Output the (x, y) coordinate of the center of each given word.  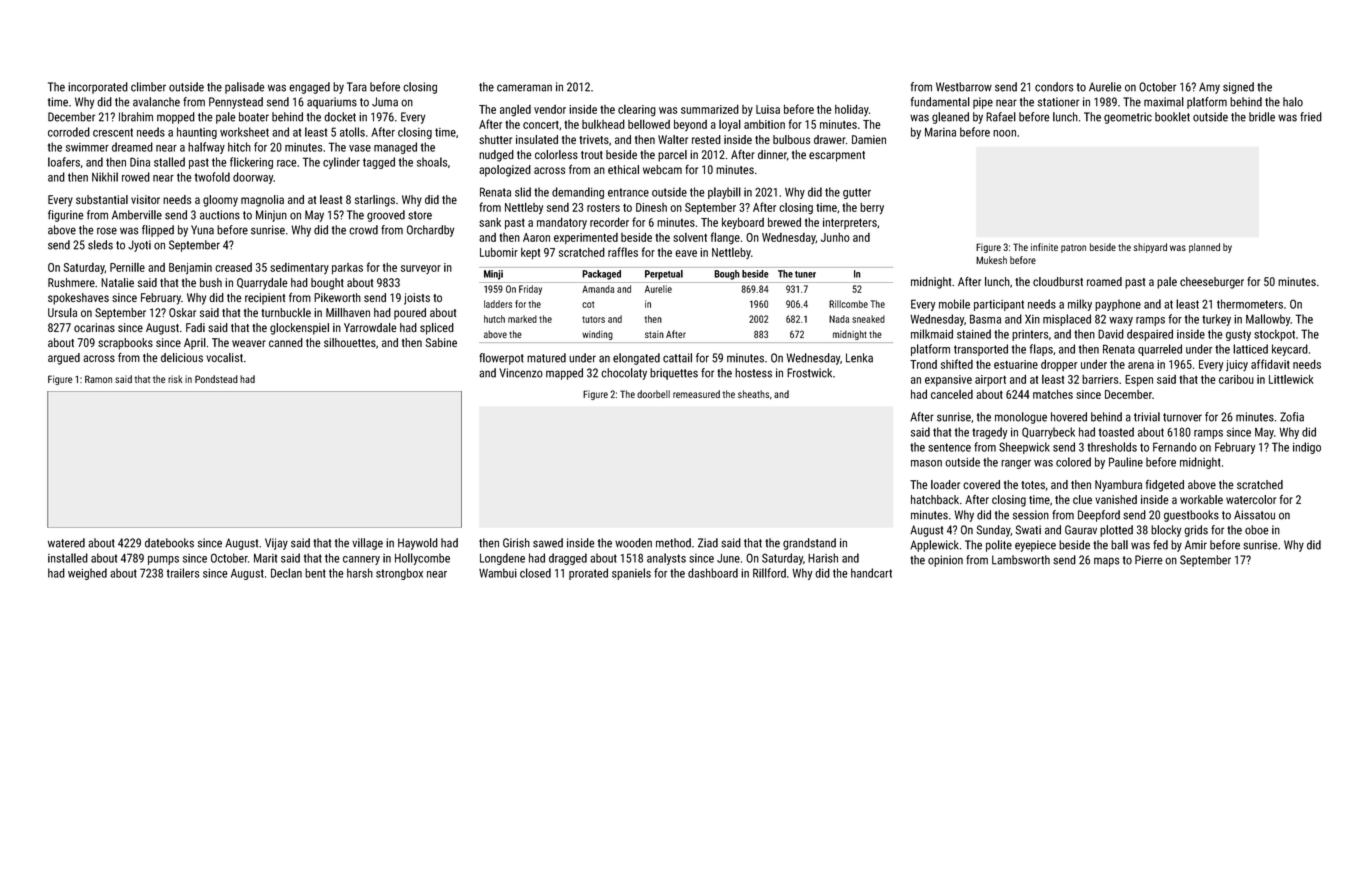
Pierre (1149, 560)
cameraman (524, 88)
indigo (1307, 448)
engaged (309, 88)
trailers (183, 573)
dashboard (713, 573)
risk (175, 379)
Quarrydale (262, 284)
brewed (784, 222)
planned (1204, 248)
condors (1054, 87)
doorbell (653, 394)
